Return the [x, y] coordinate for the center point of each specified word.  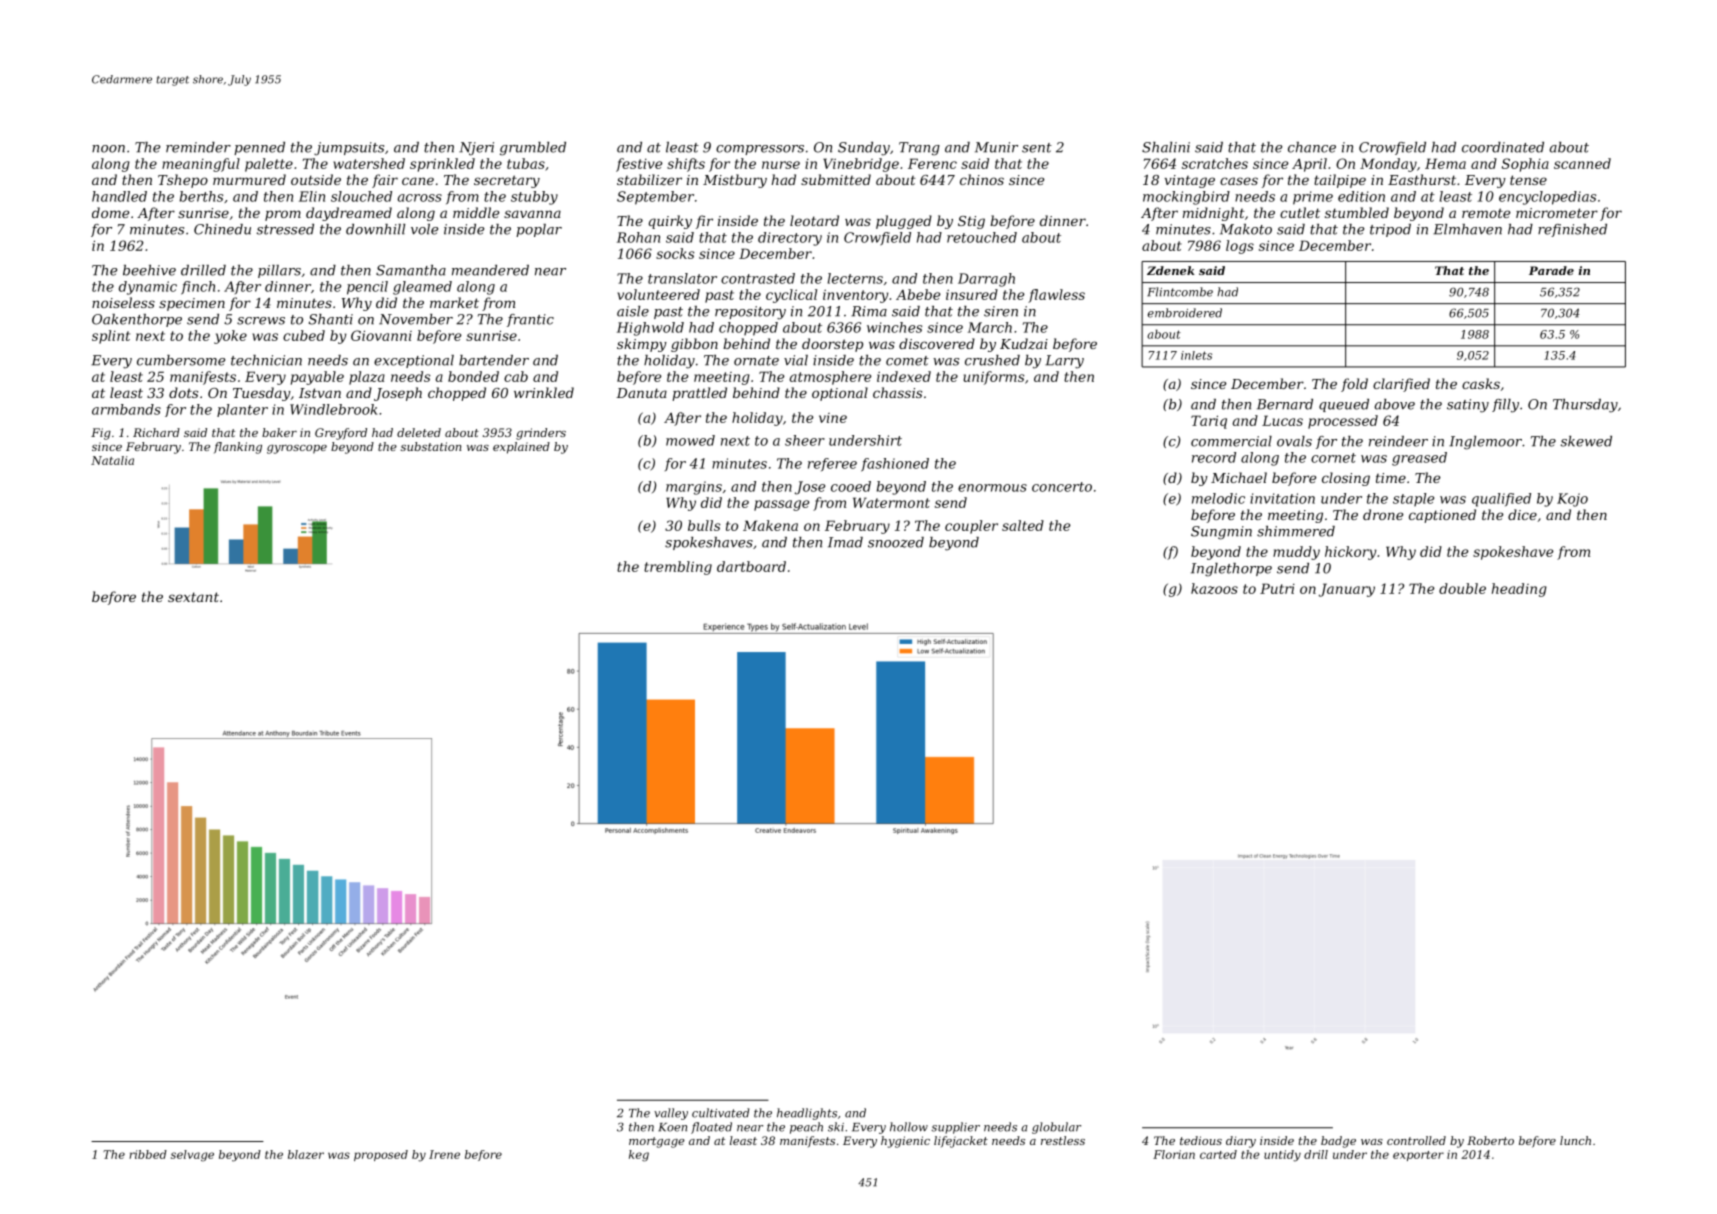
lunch [1575, 1140]
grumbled [533, 149]
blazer [306, 1154]
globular [1056, 1128]
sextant [193, 597]
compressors [760, 150]
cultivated [720, 1113]
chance [1312, 147]
